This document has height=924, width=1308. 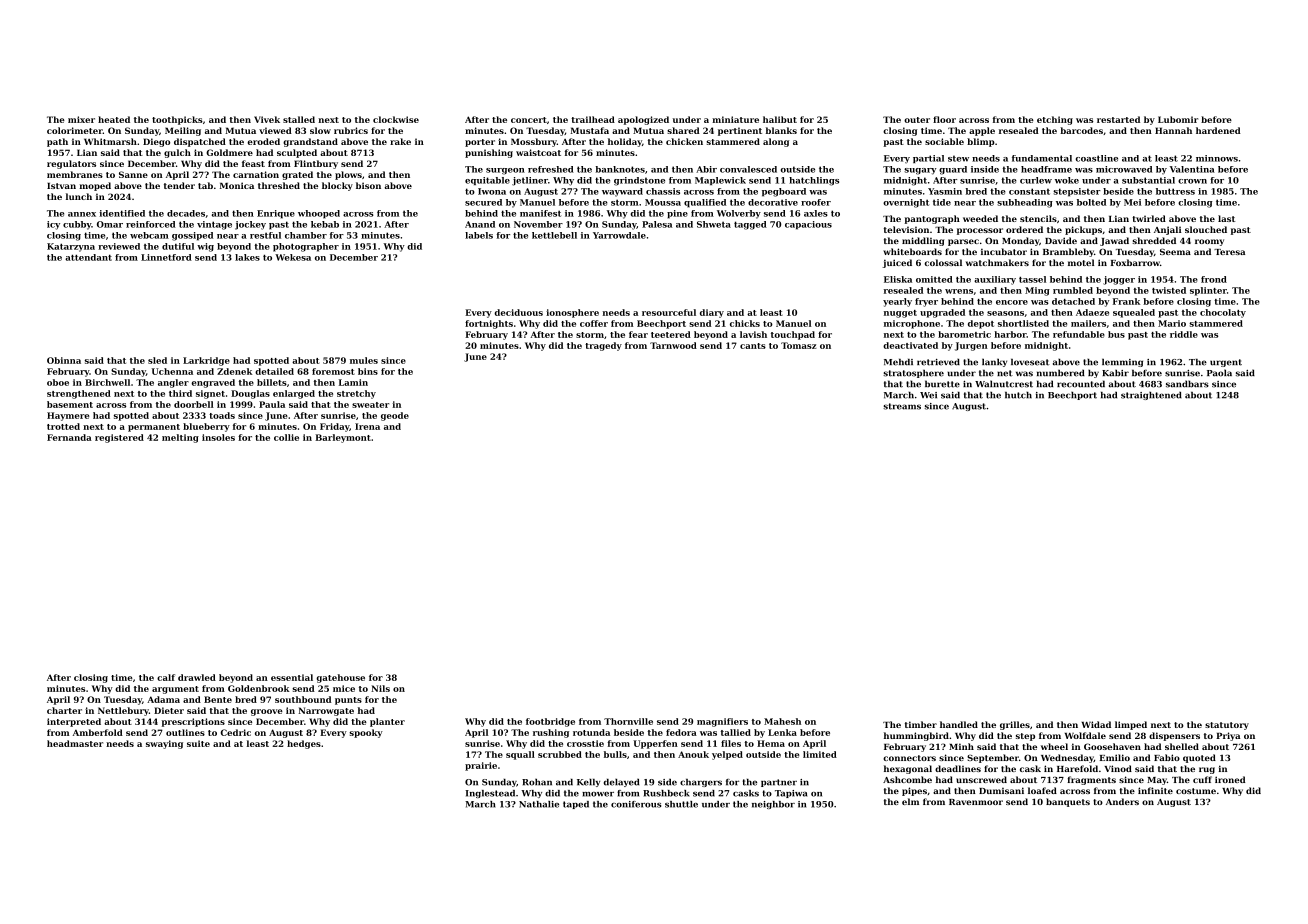 What do you see at coordinates (1217, 158) in the document?
I see `minnows` at bounding box center [1217, 158].
